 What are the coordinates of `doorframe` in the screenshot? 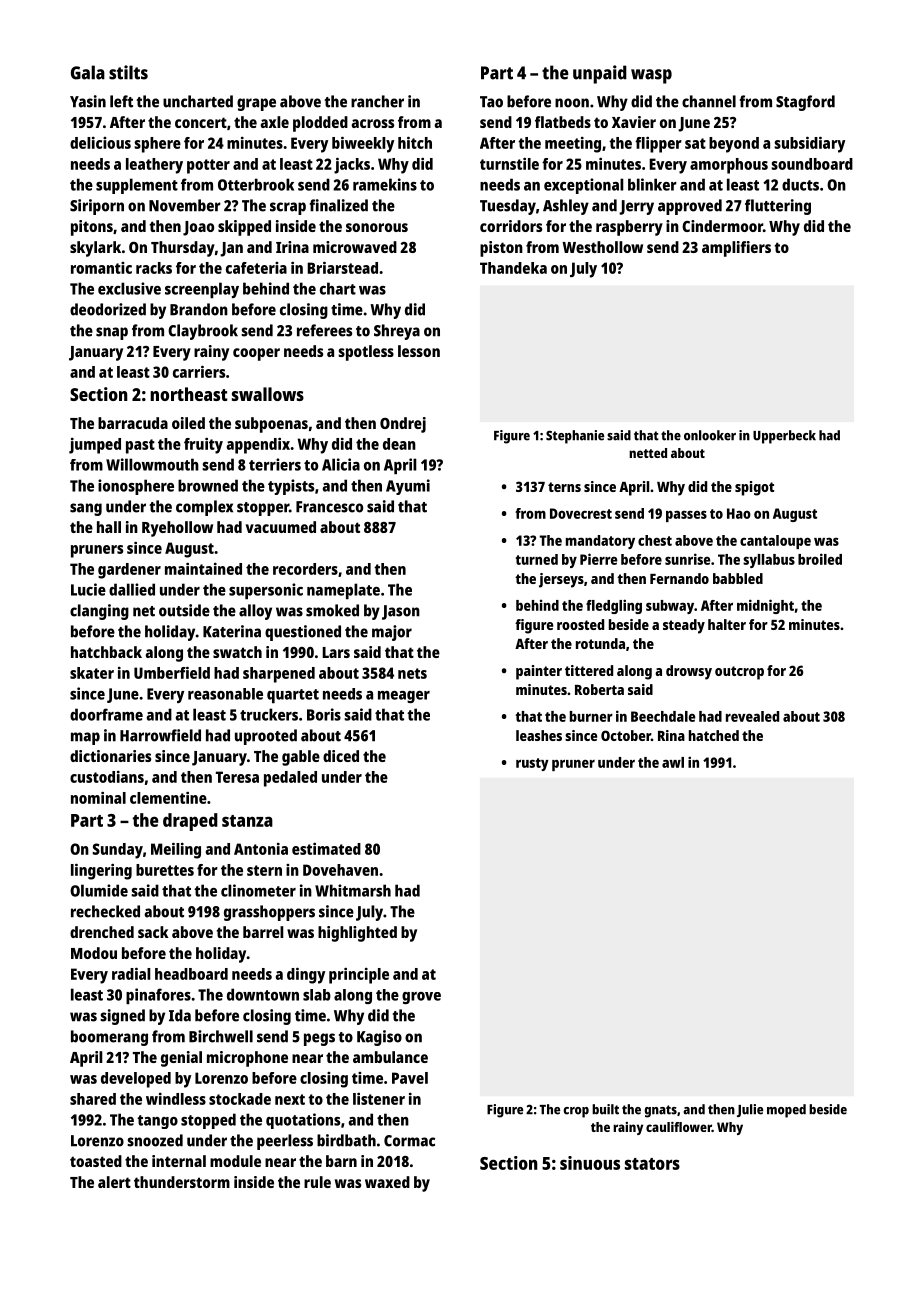 It's located at (106, 714).
